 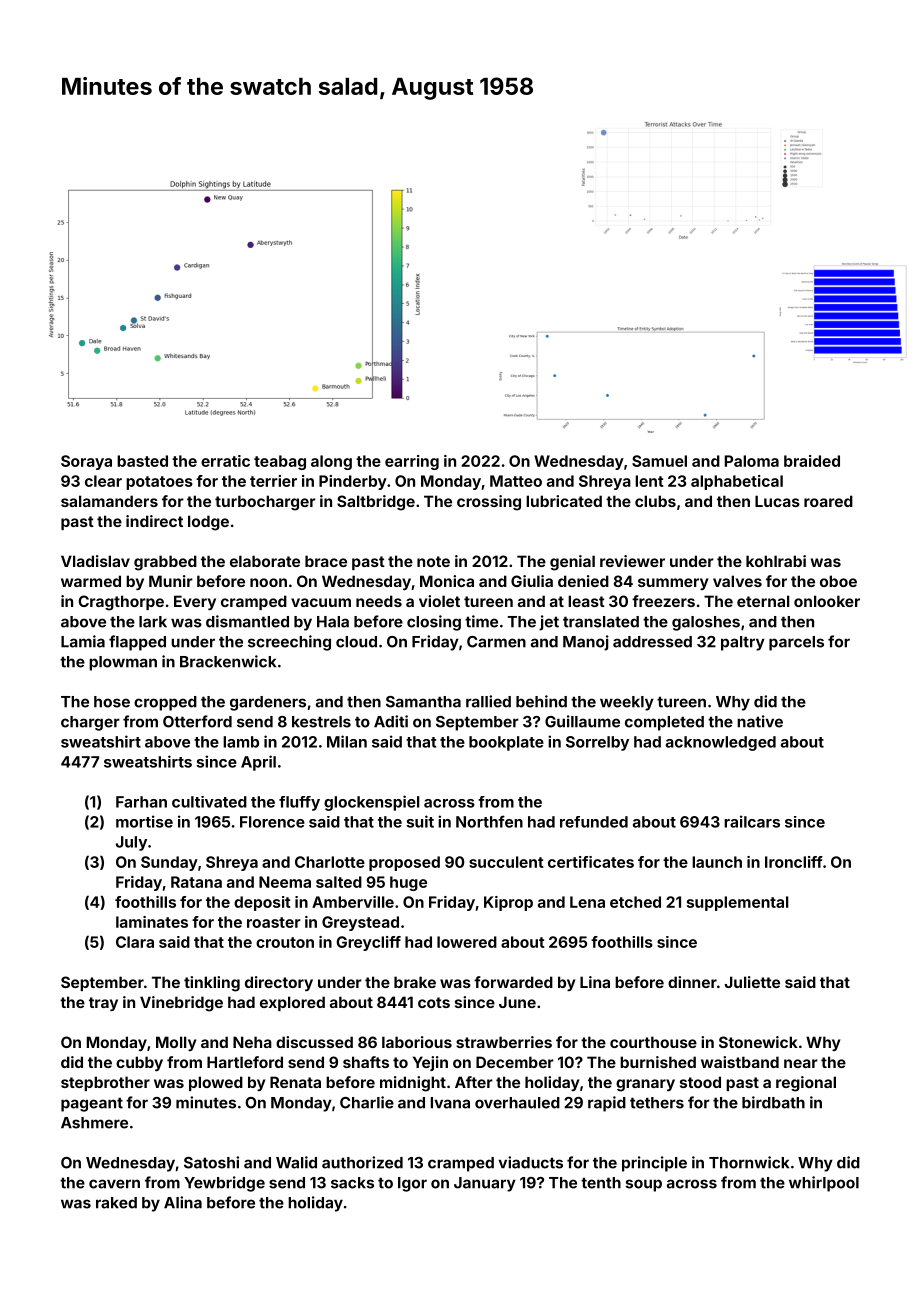 What do you see at coordinates (121, 603) in the screenshot?
I see `Cragthorpe` at bounding box center [121, 603].
